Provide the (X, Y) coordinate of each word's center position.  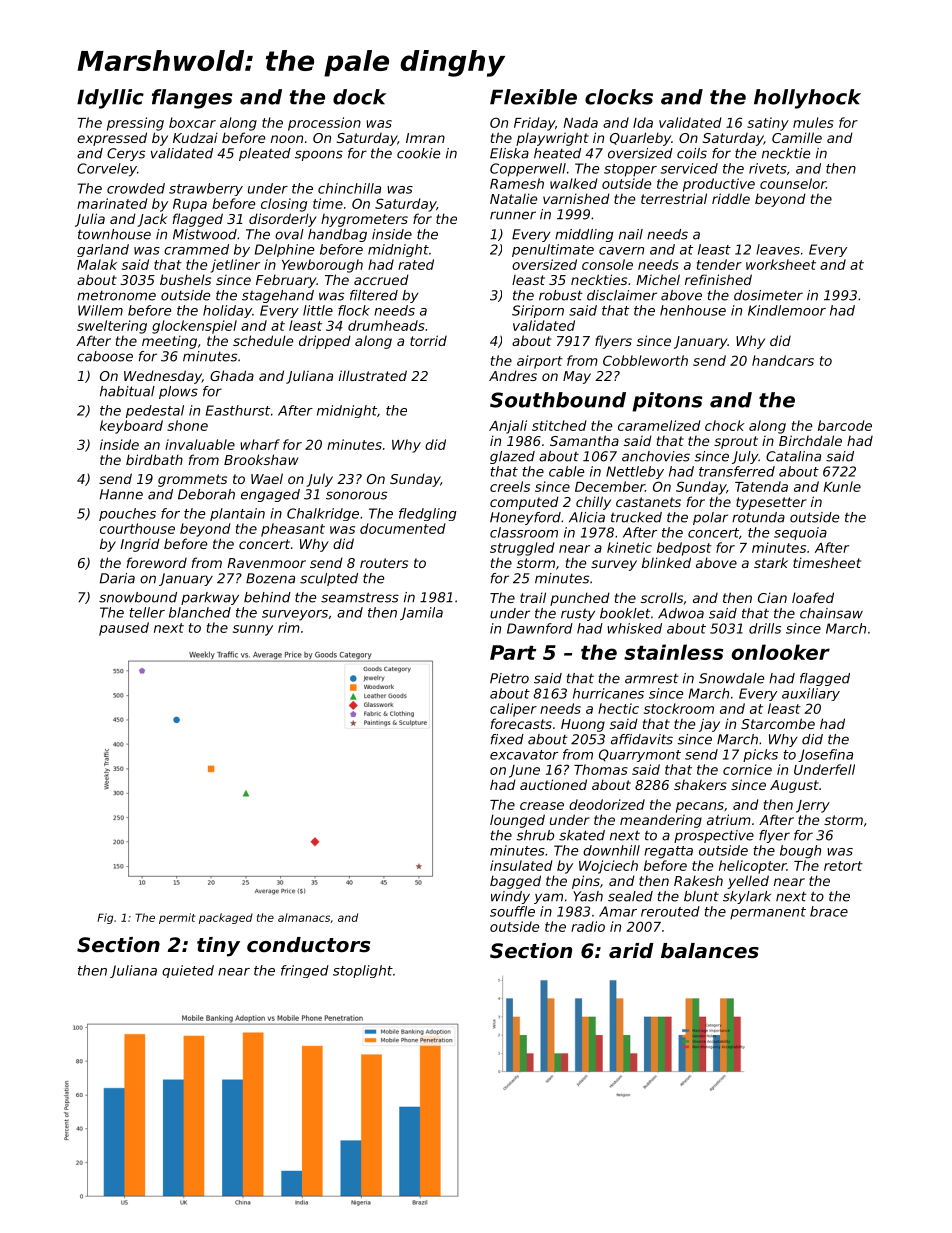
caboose (105, 356)
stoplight (363, 971)
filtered (374, 295)
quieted (188, 971)
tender (719, 264)
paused (124, 629)
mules (813, 122)
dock (359, 97)
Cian (772, 597)
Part (513, 652)
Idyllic (110, 99)
